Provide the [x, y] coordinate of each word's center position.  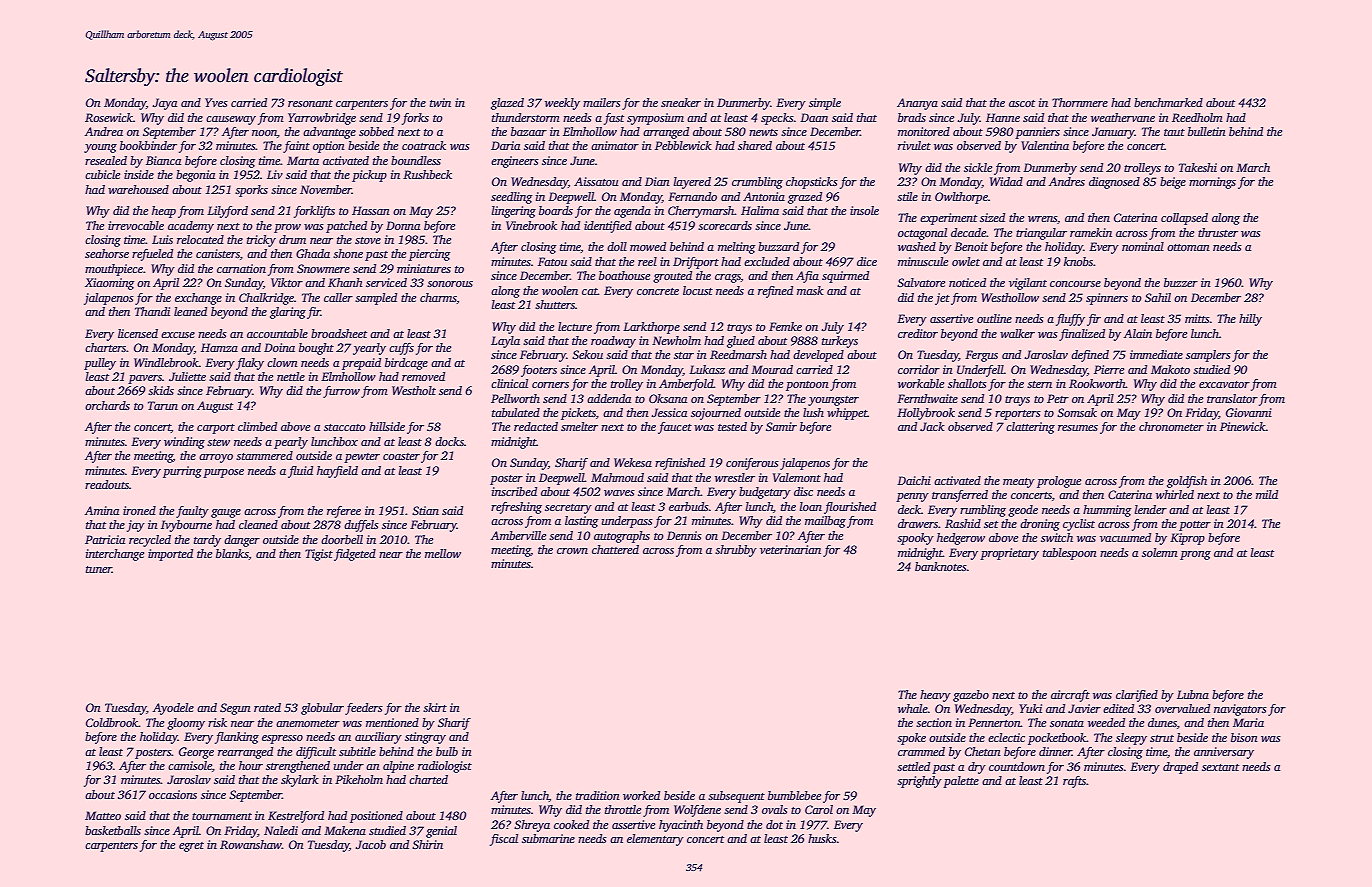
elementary [655, 840]
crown [572, 551]
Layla [505, 342]
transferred [960, 496]
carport [216, 429]
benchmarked [1168, 102]
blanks [232, 554]
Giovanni [1249, 412]
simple [825, 104]
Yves [216, 102]
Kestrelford [296, 817]
